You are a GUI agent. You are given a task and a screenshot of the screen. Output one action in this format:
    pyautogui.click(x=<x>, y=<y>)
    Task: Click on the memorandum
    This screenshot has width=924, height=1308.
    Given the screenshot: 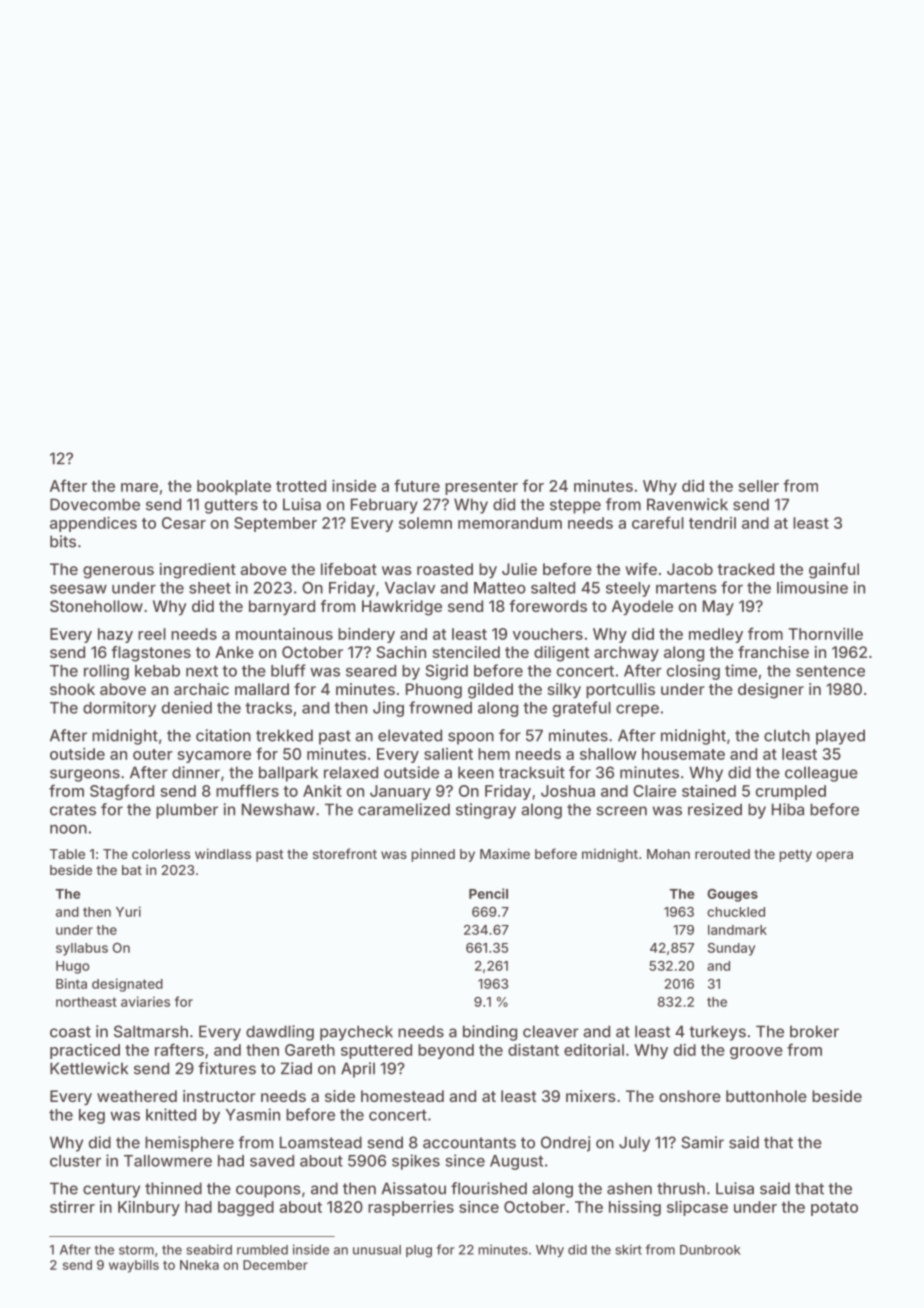 What is the action you would take?
    pyautogui.click(x=510, y=523)
